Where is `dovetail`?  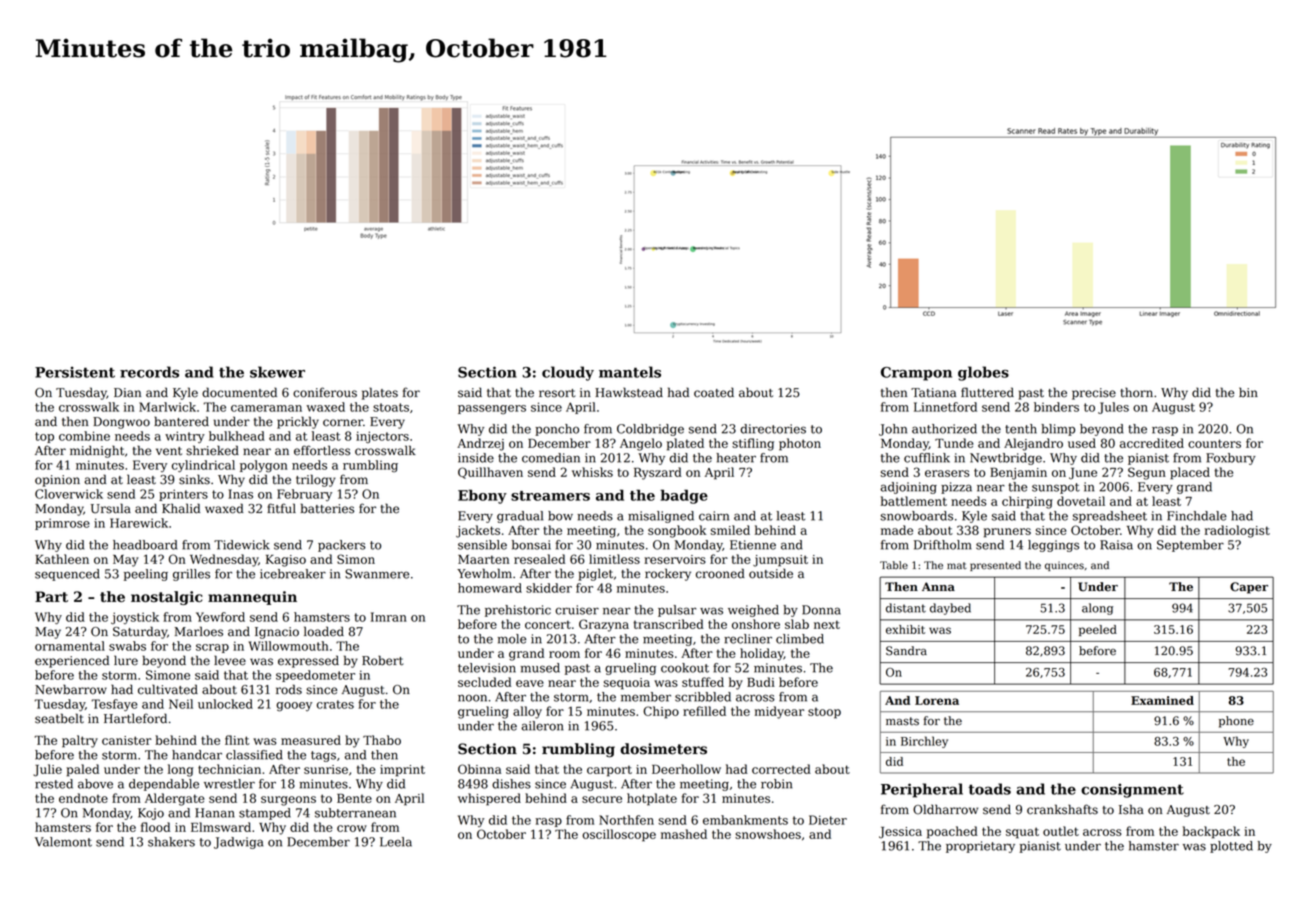 dovetail is located at coordinates (1081, 501).
